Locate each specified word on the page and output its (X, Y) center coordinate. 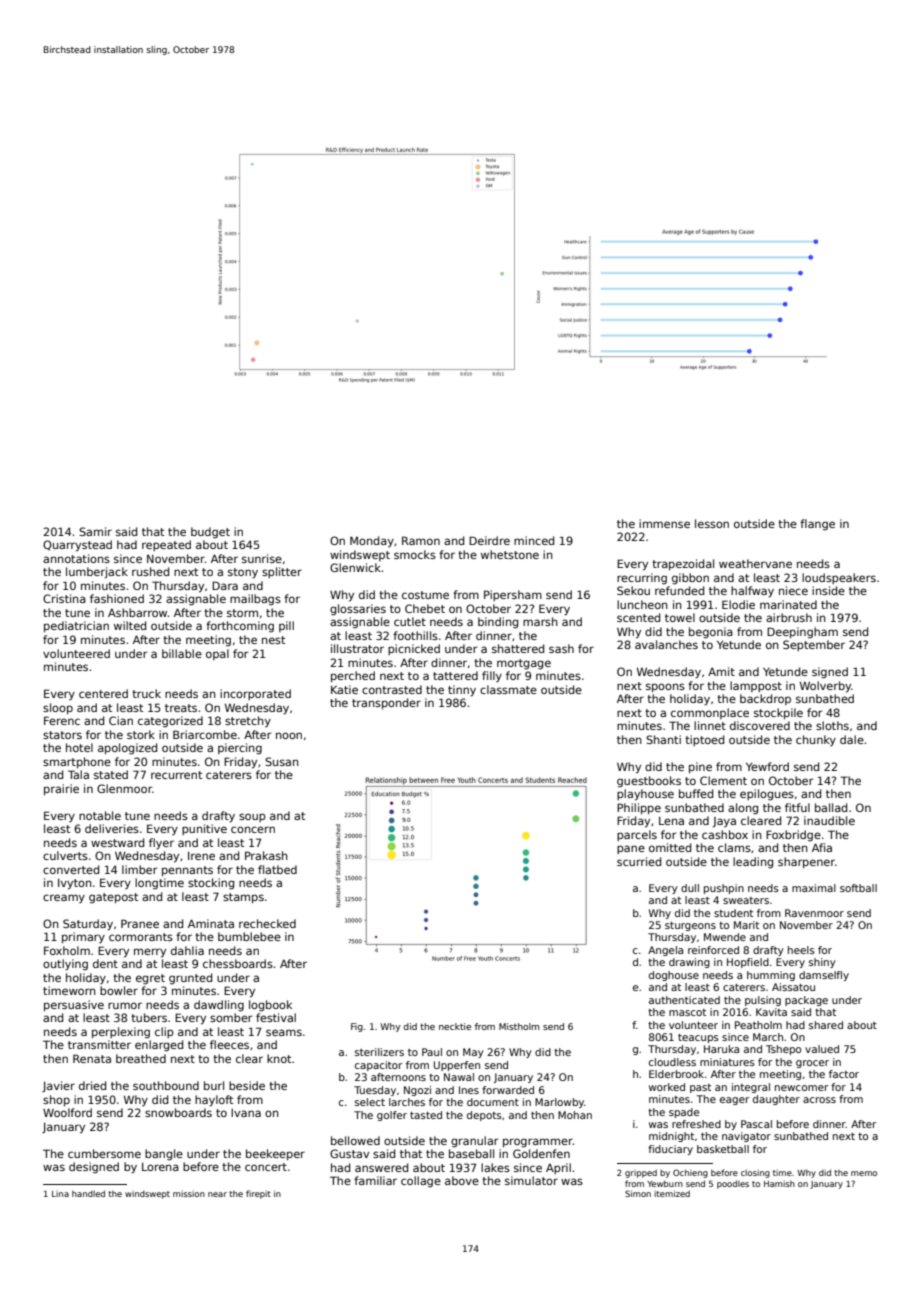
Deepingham (802, 633)
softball (858, 888)
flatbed (277, 869)
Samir (95, 531)
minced (534, 540)
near (217, 1194)
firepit (258, 1194)
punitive (204, 829)
